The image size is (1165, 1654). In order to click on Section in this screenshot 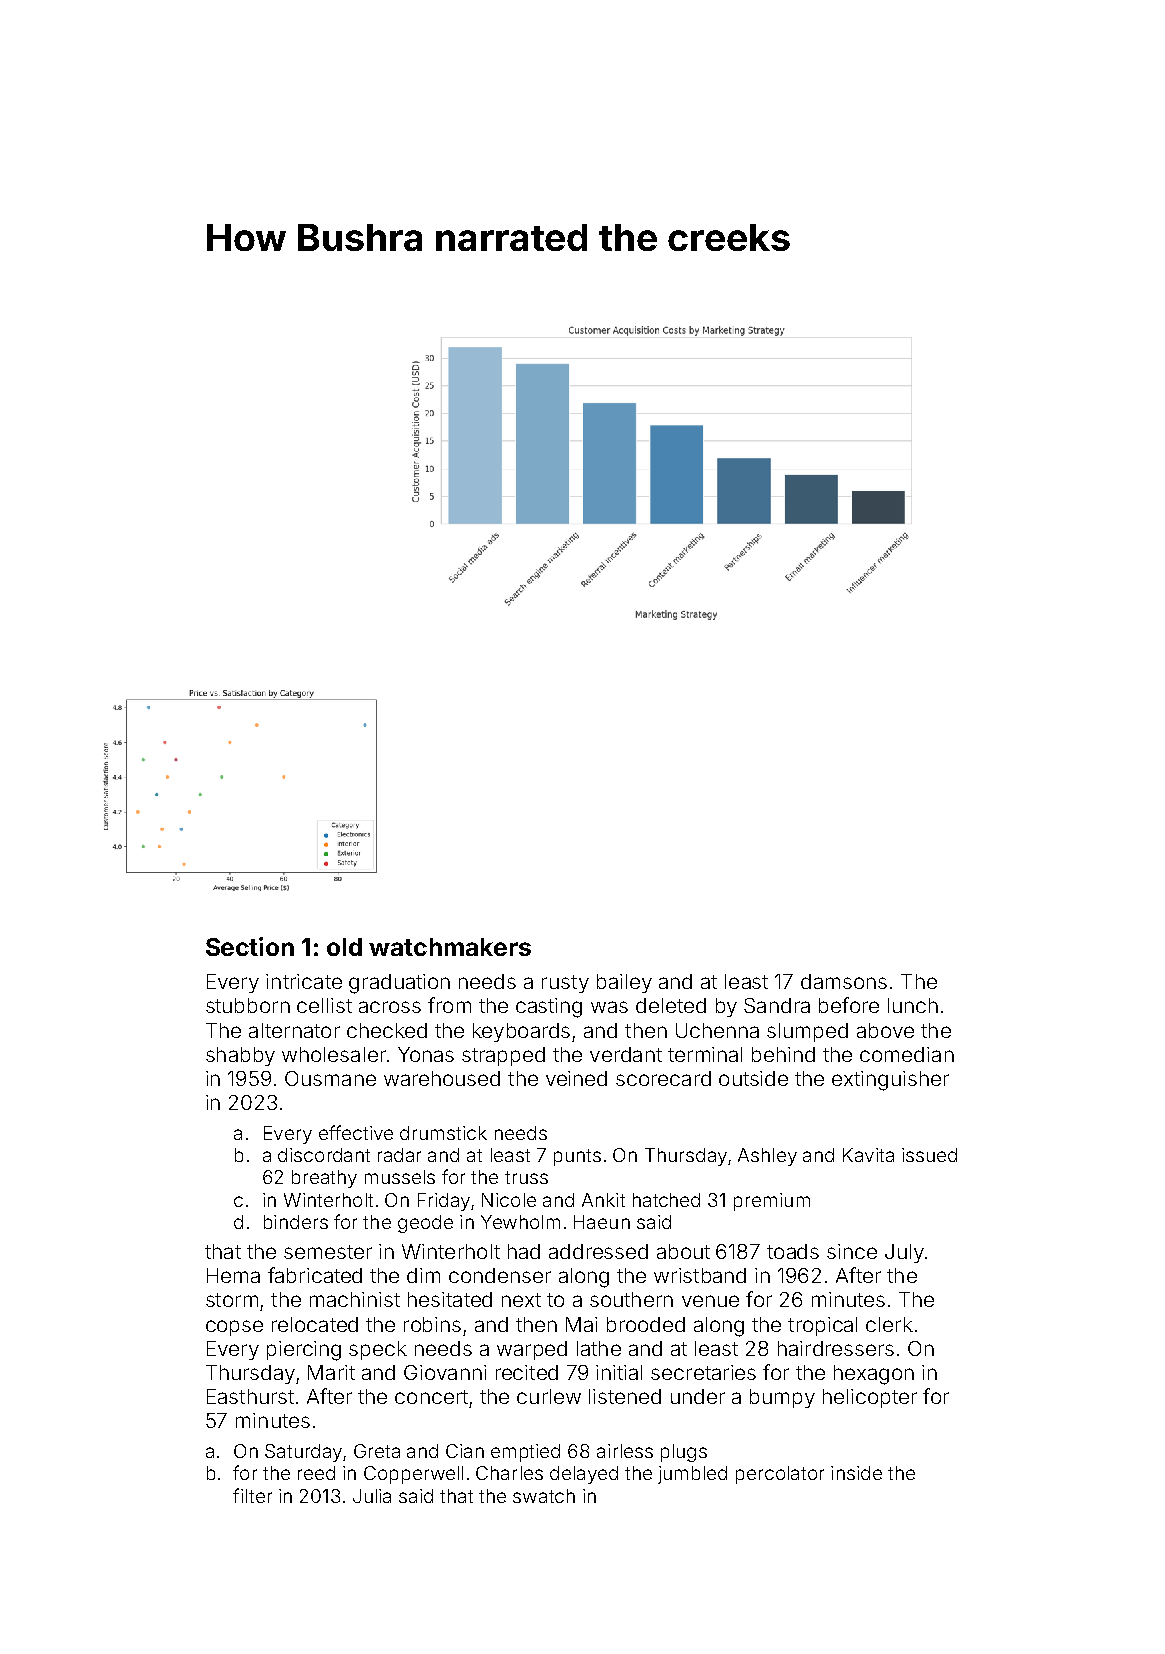, I will do `click(250, 946)`.
